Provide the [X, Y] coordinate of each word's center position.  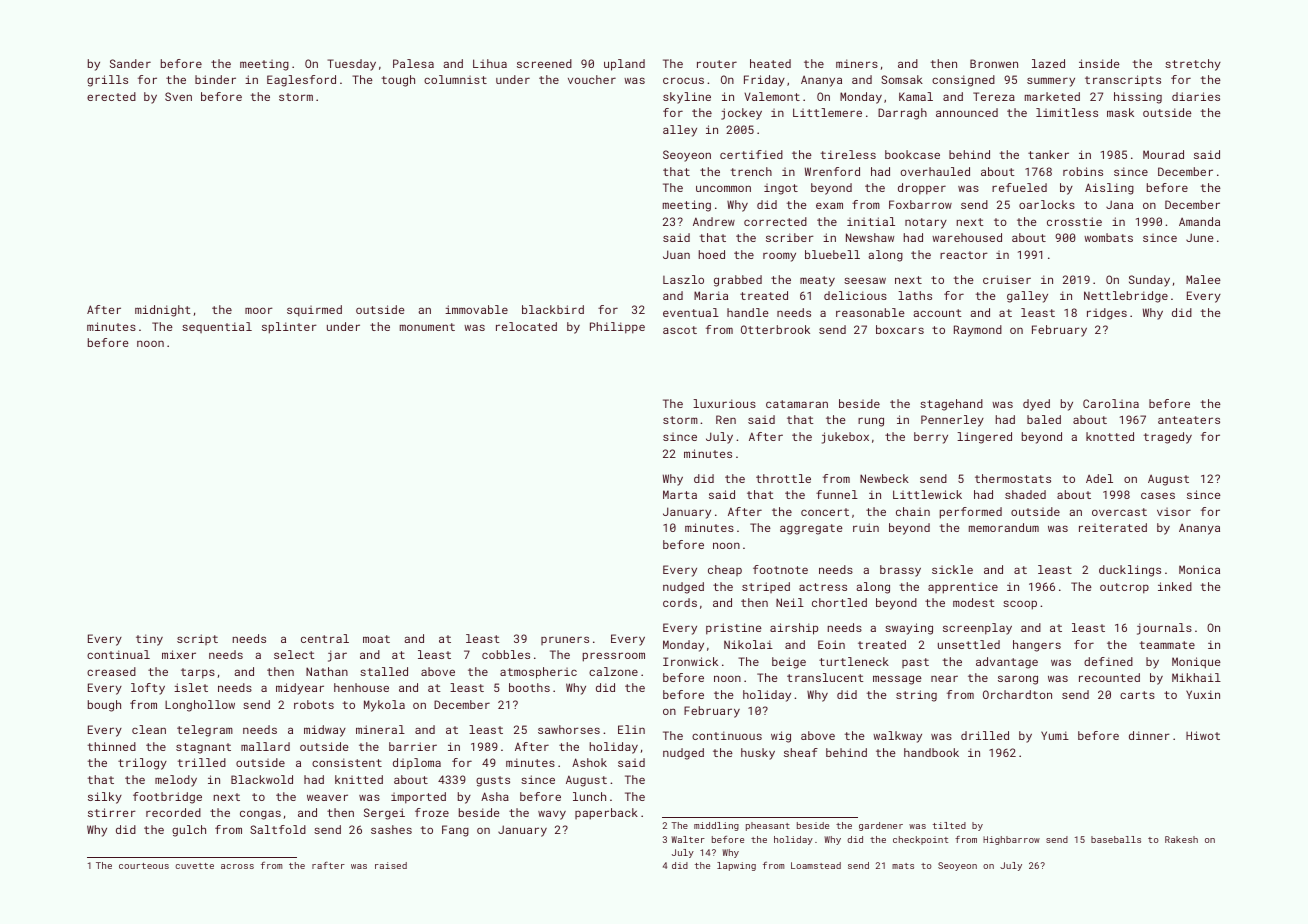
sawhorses [569, 729]
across [237, 866]
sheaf [801, 752]
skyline [687, 98]
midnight [163, 311]
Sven [178, 96]
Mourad [1163, 154]
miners [857, 63]
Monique [1196, 663]
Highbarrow [1011, 840]
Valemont [772, 96]
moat [376, 639]
